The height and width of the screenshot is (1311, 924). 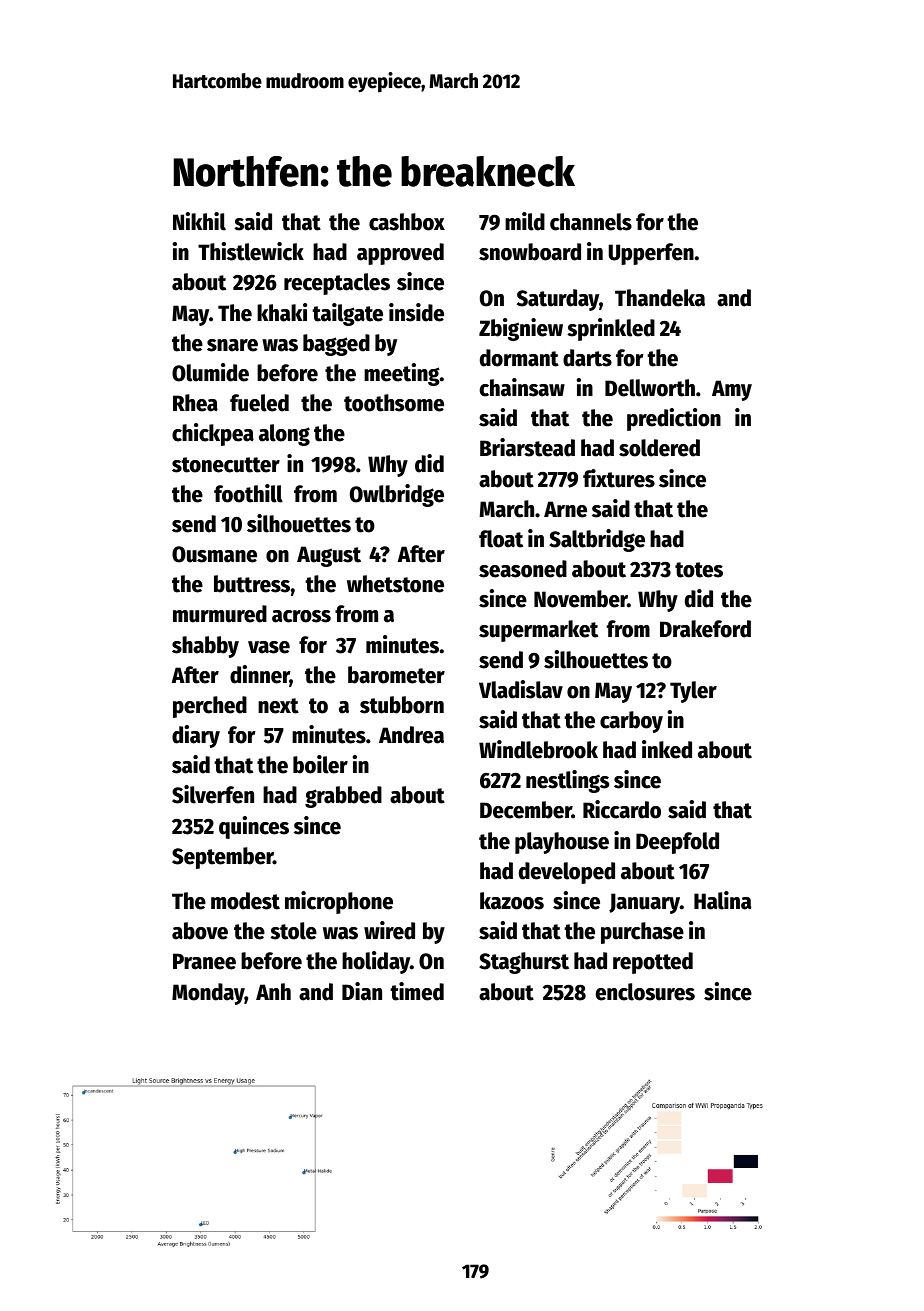 What do you see at coordinates (521, 329) in the screenshot?
I see `Zbigniew` at bounding box center [521, 329].
